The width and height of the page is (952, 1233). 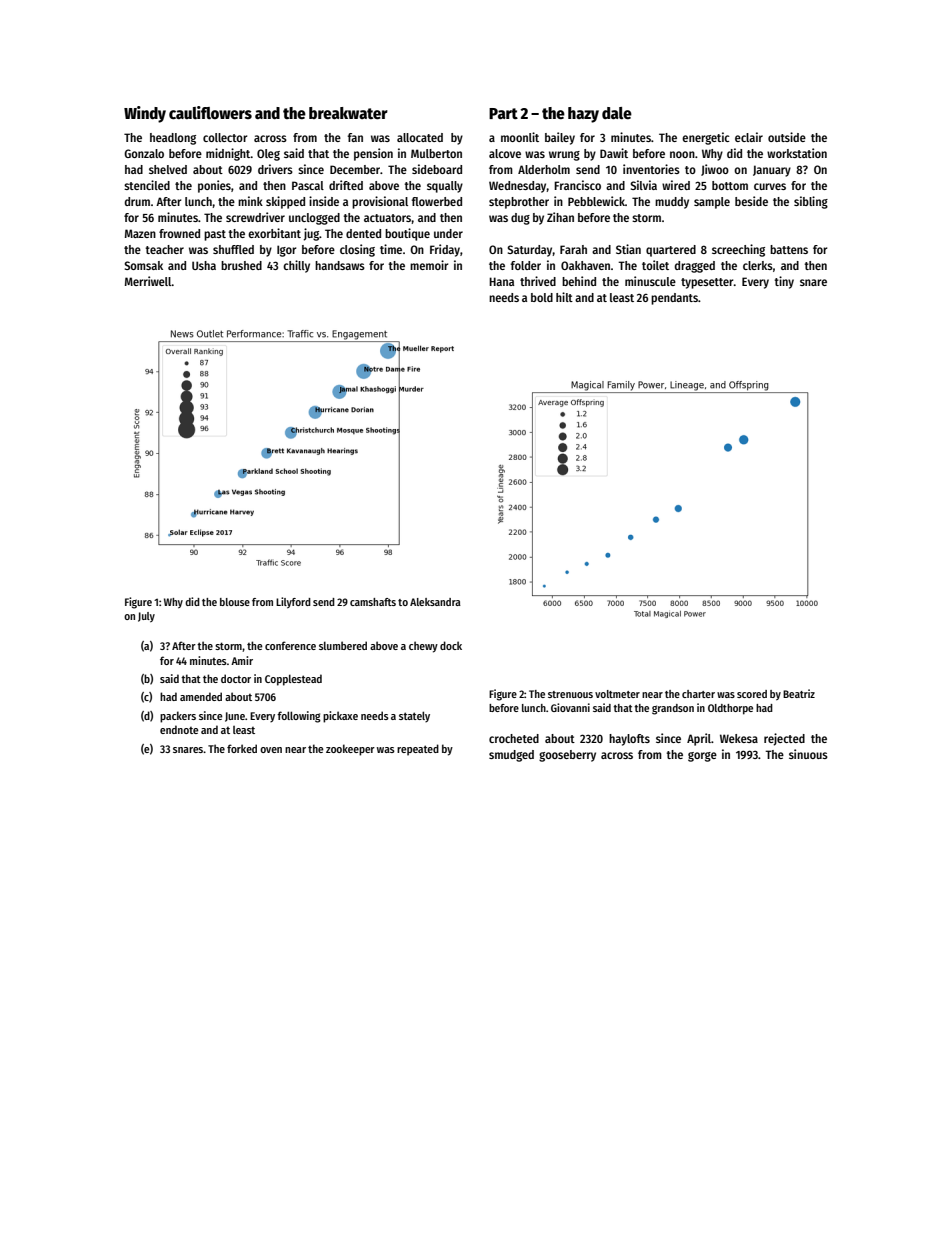 What do you see at coordinates (451, 645) in the page?
I see `dock` at bounding box center [451, 645].
